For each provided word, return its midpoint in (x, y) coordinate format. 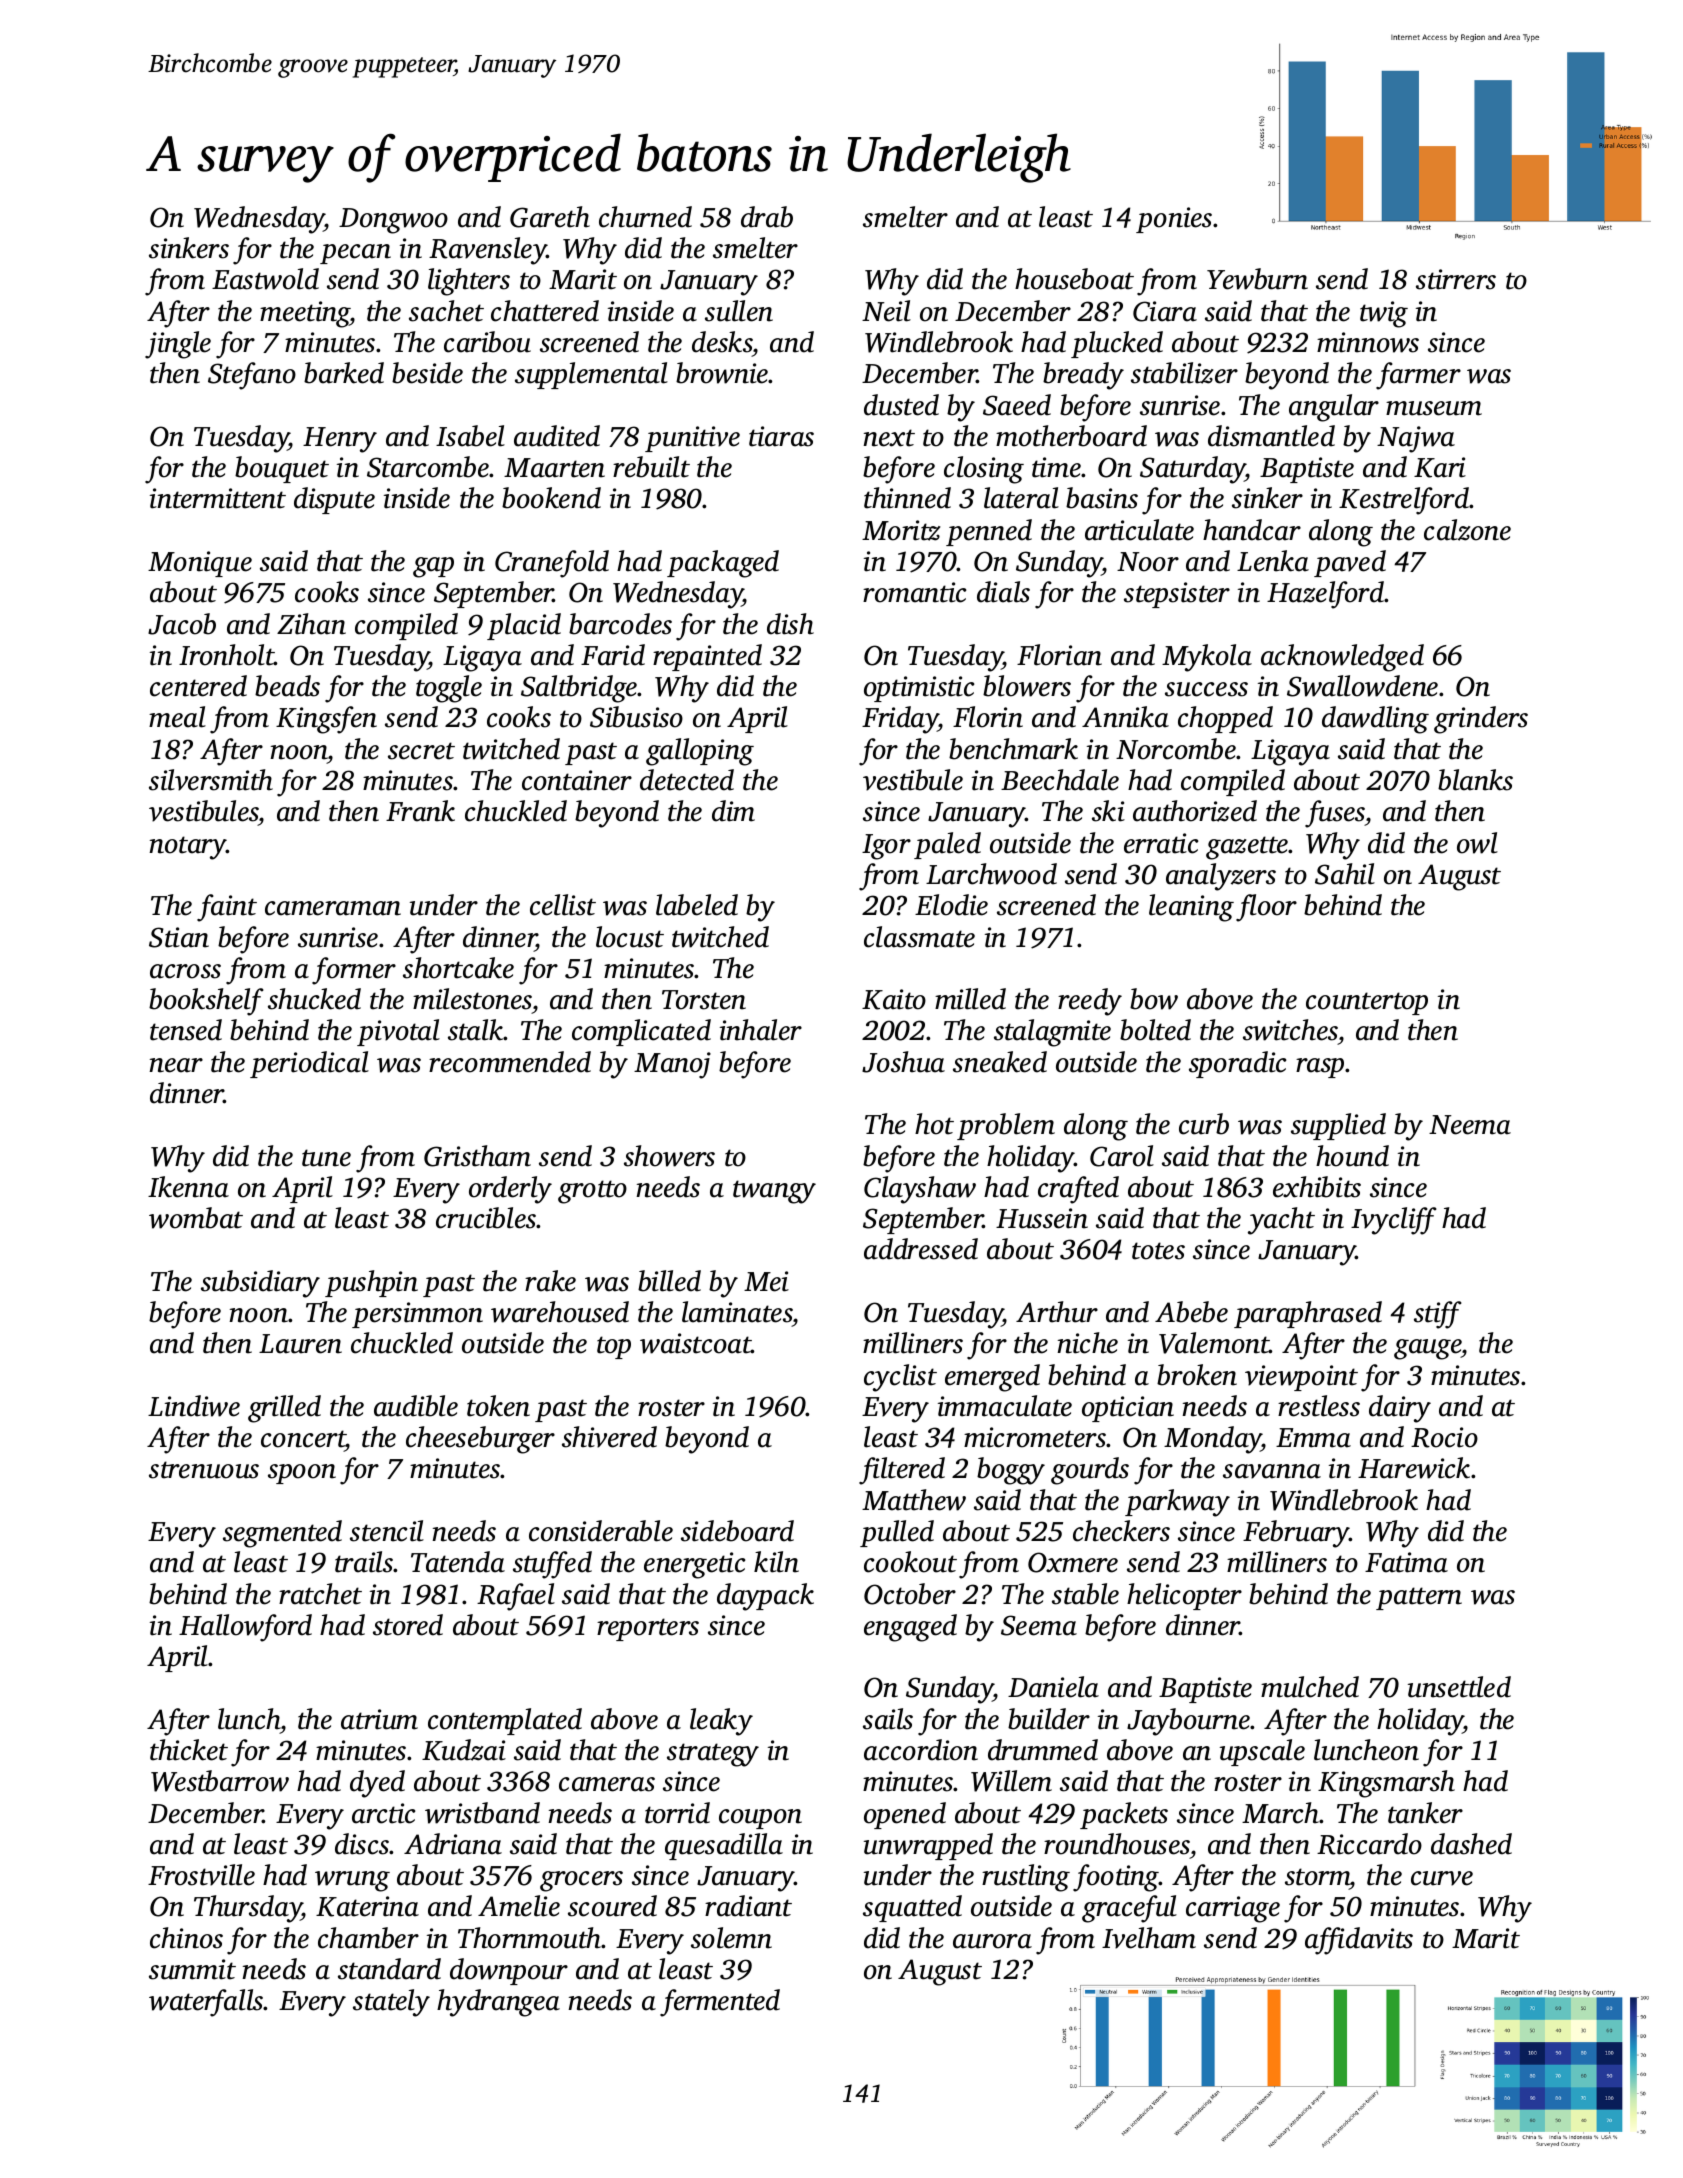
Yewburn (1257, 279)
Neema (1470, 1125)
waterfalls (206, 2003)
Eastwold (265, 279)
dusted (901, 405)
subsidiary (260, 1284)
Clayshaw (920, 1190)
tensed (186, 1030)
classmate (919, 937)
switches (1290, 1030)
